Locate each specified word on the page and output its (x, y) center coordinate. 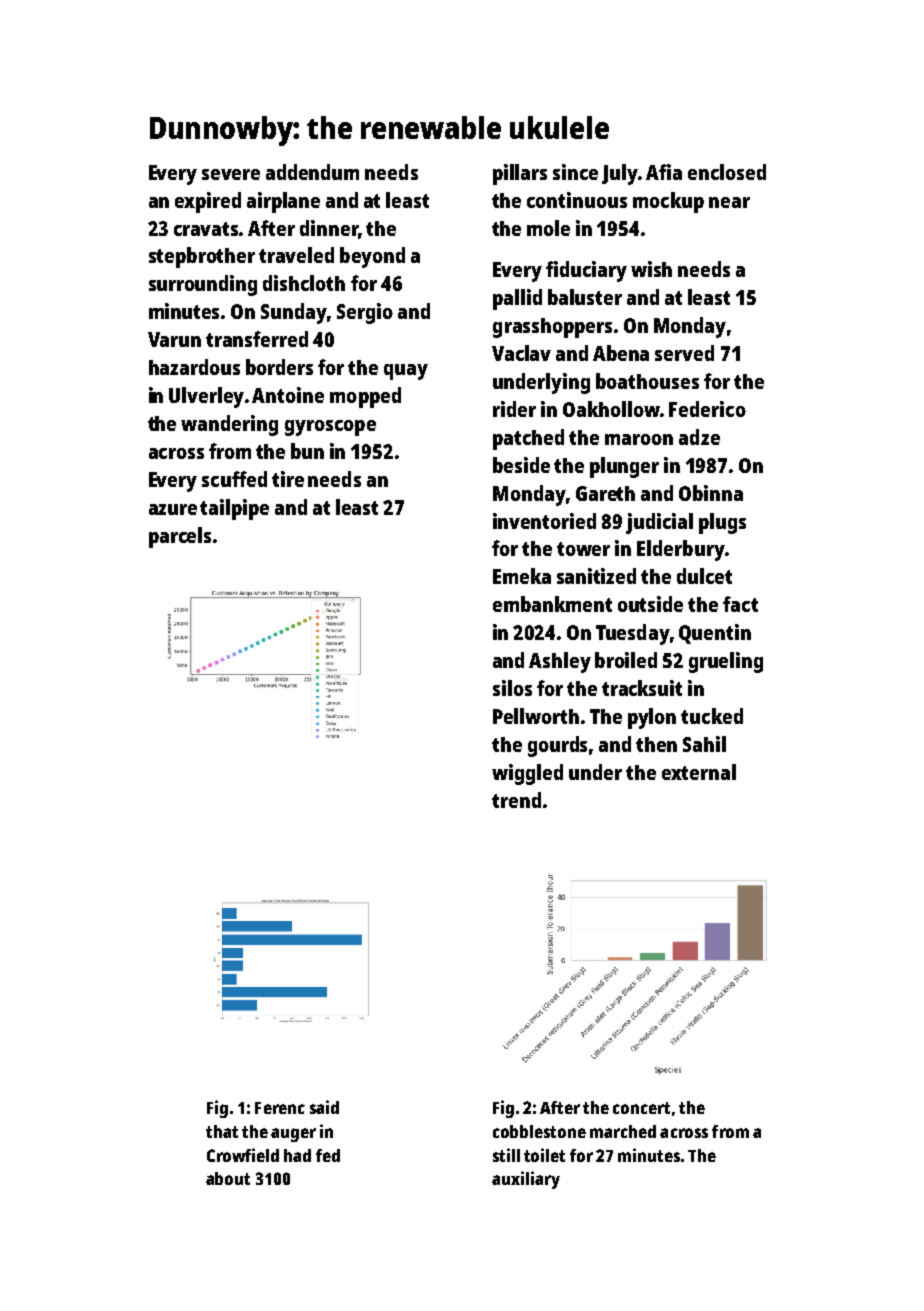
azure (173, 509)
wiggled (527, 774)
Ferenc (280, 1108)
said (324, 1107)
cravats (207, 229)
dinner (329, 228)
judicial (659, 523)
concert (641, 1108)
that (222, 1131)
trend (516, 800)
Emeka (522, 576)
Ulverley (206, 397)
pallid (517, 299)
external (699, 772)
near (729, 202)
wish (651, 269)
